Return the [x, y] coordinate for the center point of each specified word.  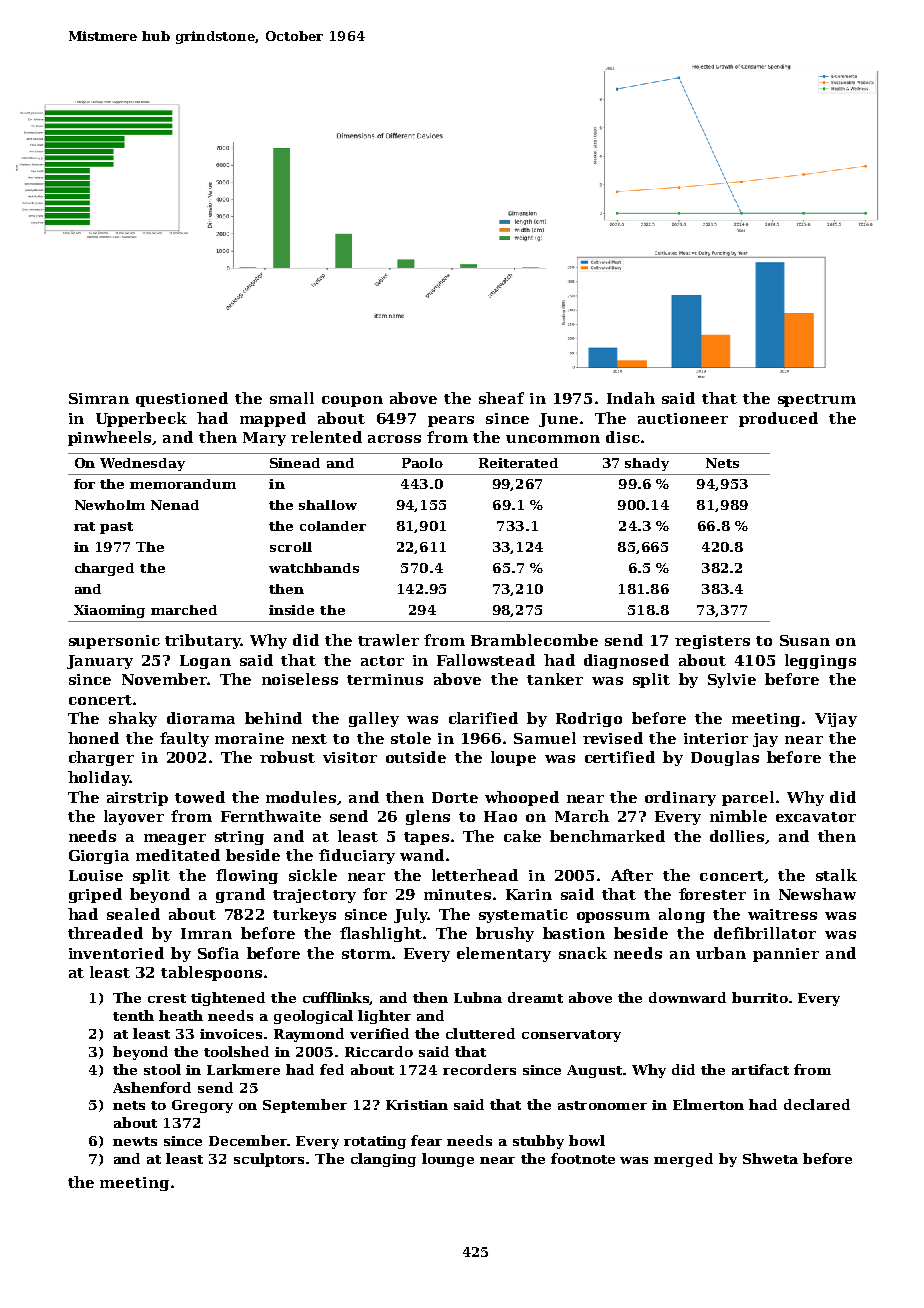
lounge [448, 1160]
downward [687, 997]
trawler [388, 640]
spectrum [817, 400]
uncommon [553, 439]
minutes [457, 894]
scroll [291, 547]
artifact [760, 1069]
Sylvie [732, 680]
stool [162, 1069]
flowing [247, 876]
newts [135, 1141]
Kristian [417, 1105]
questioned [182, 399]
